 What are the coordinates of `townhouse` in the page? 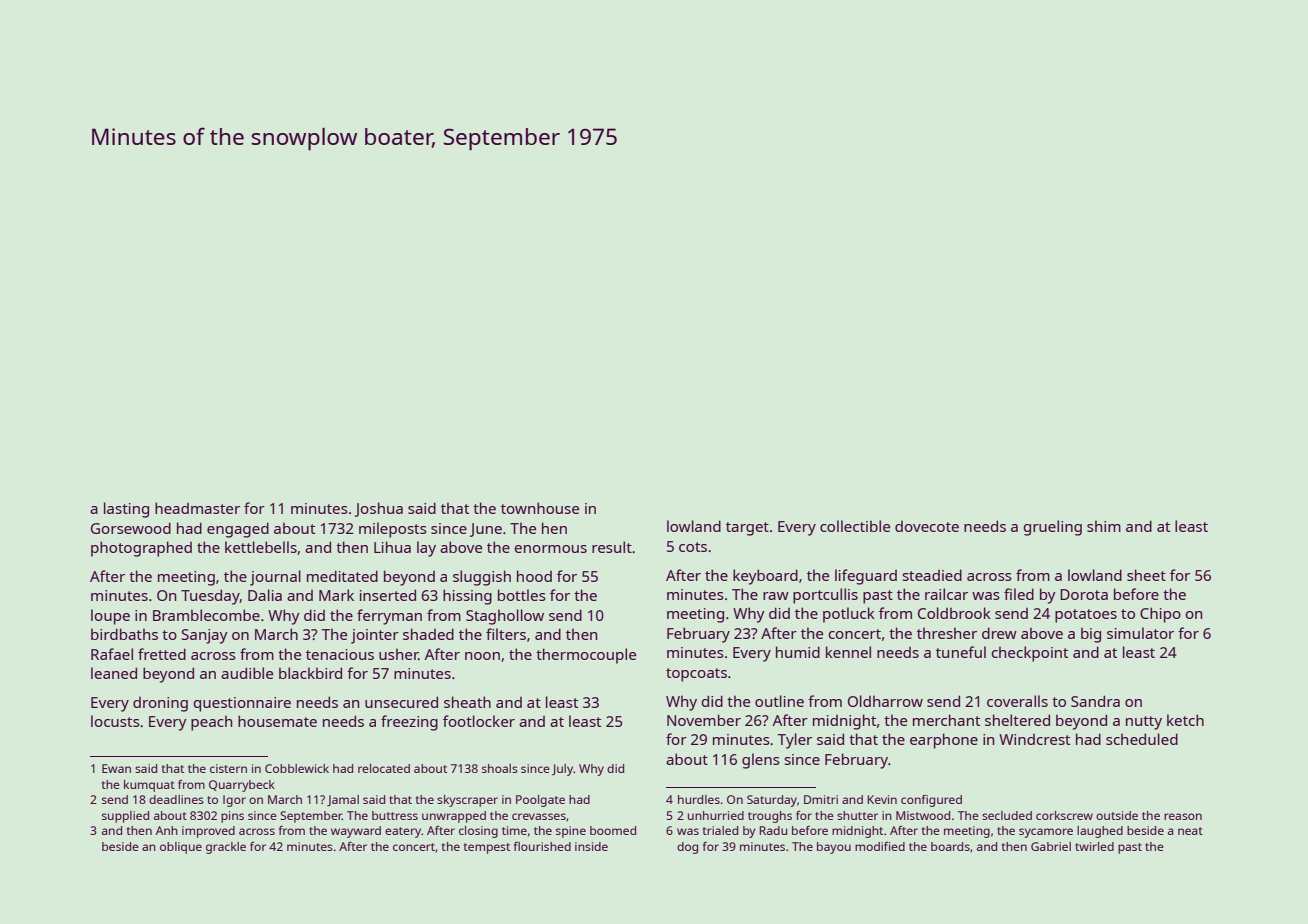 It's located at (540, 508).
